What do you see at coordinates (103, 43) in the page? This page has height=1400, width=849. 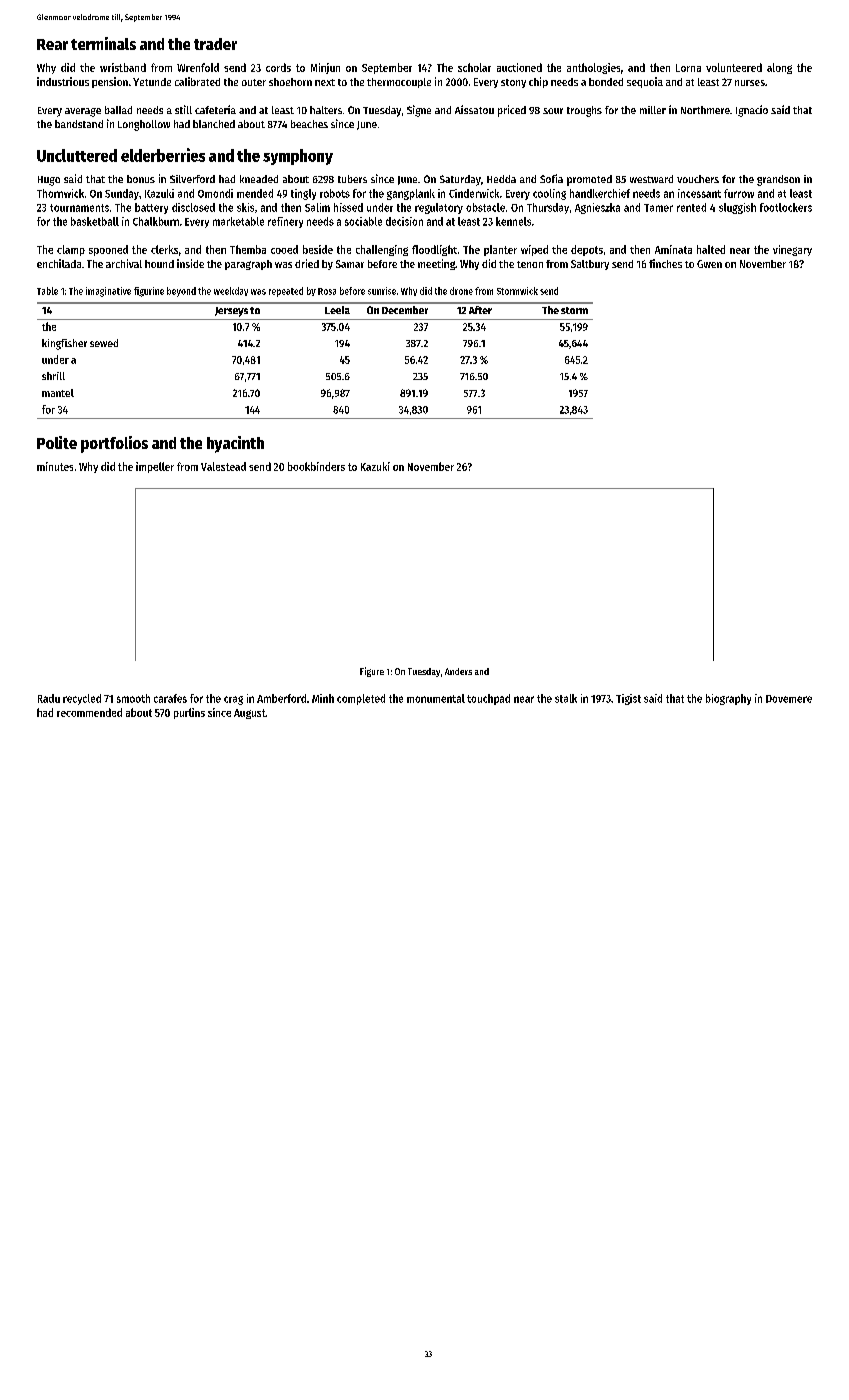 I see `terminals` at bounding box center [103, 43].
